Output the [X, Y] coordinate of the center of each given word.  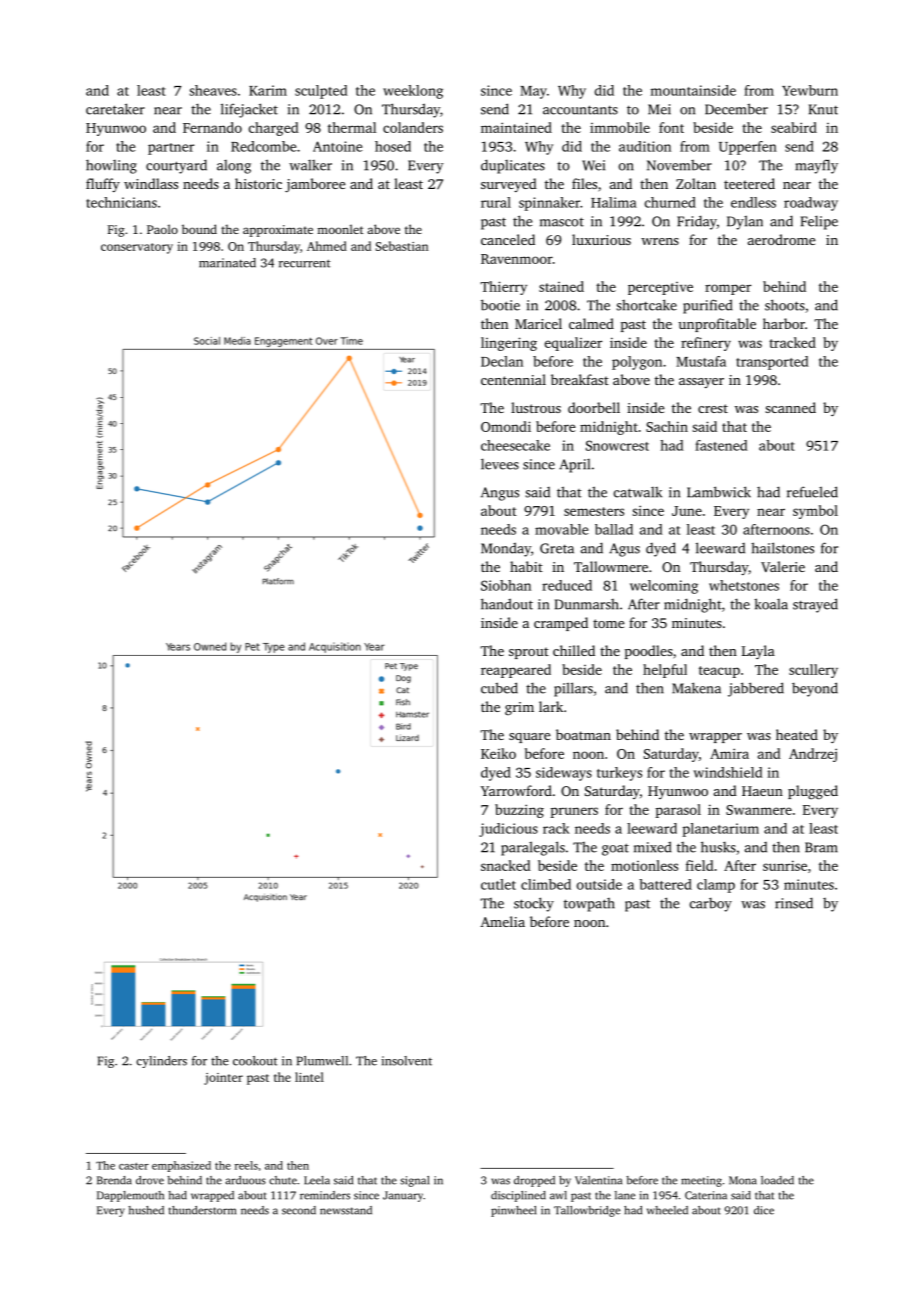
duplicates [513, 166]
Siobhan [506, 585]
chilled [574, 650]
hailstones [782, 548]
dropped [534, 1181]
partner [171, 149]
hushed [146, 1210]
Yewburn [810, 90]
